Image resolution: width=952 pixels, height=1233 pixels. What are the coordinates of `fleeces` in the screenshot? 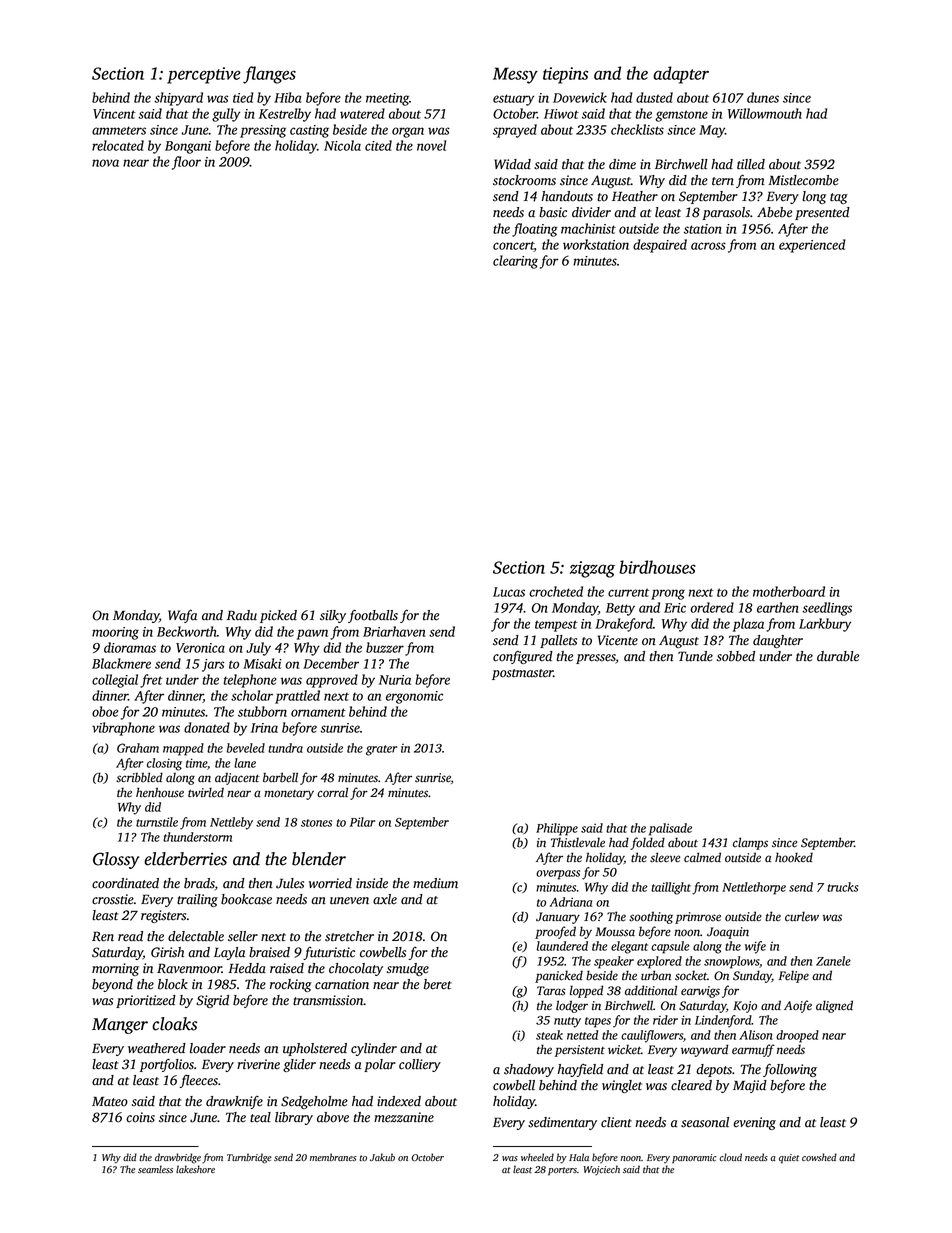 It's located at (199, 1081).
